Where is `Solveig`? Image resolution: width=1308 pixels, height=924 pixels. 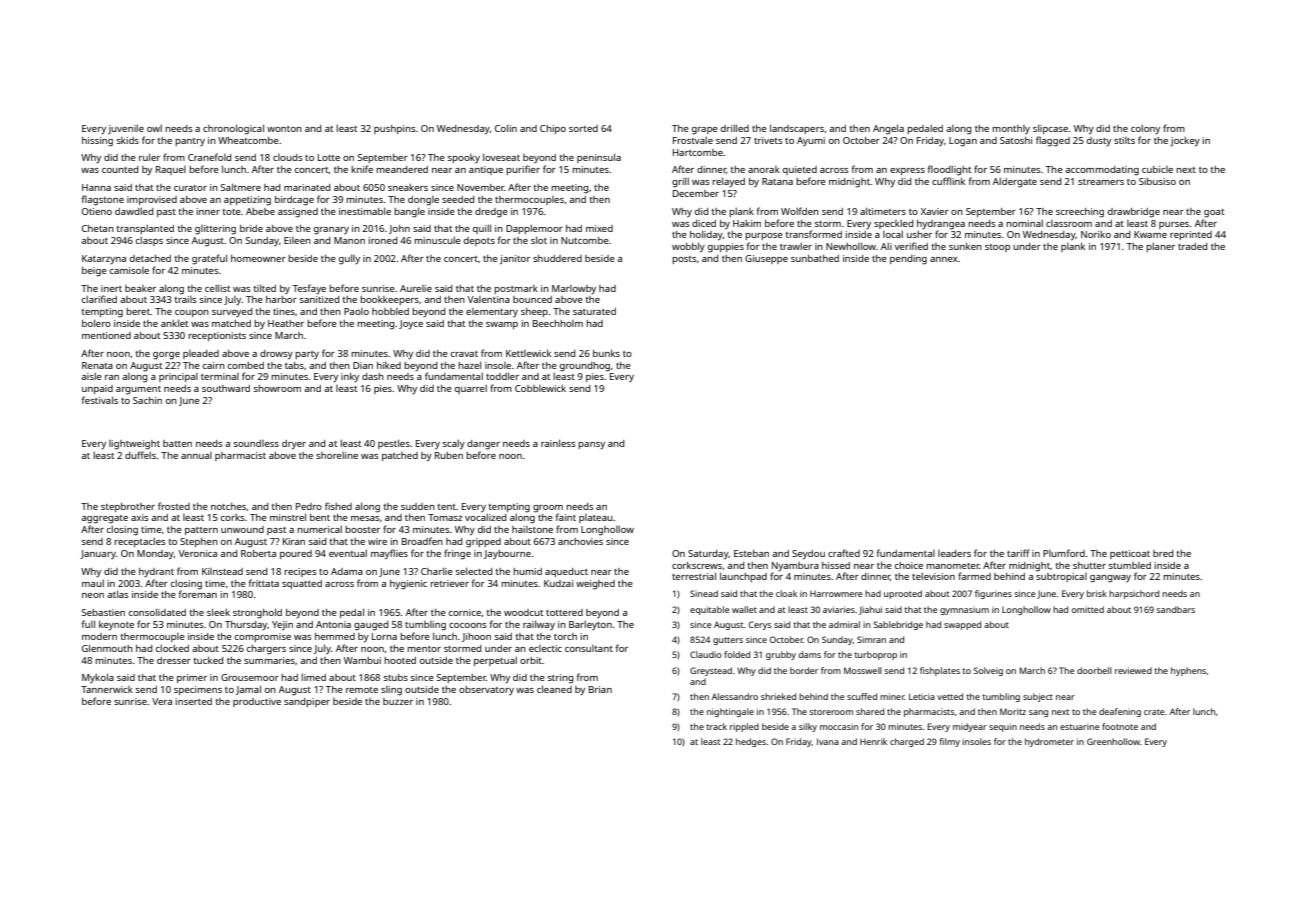 Solveig is located at coordinates (988, 671).
